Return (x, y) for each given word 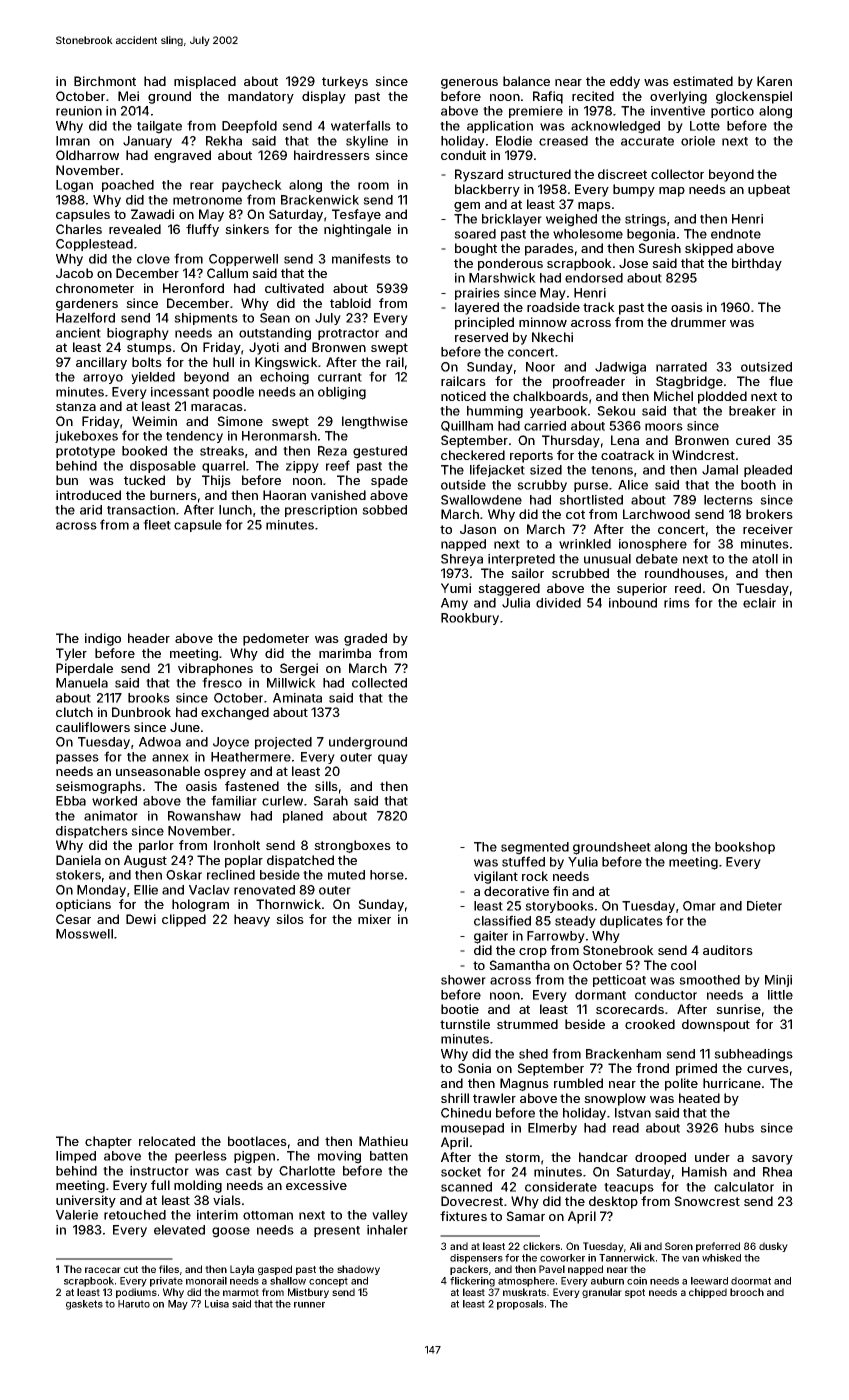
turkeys (345, 82)
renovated (264, 890)
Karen (774, 81)
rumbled (578, 1083)
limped (76, 1157)
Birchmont (105, 81)
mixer (374, 919)
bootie (460, 1009)
